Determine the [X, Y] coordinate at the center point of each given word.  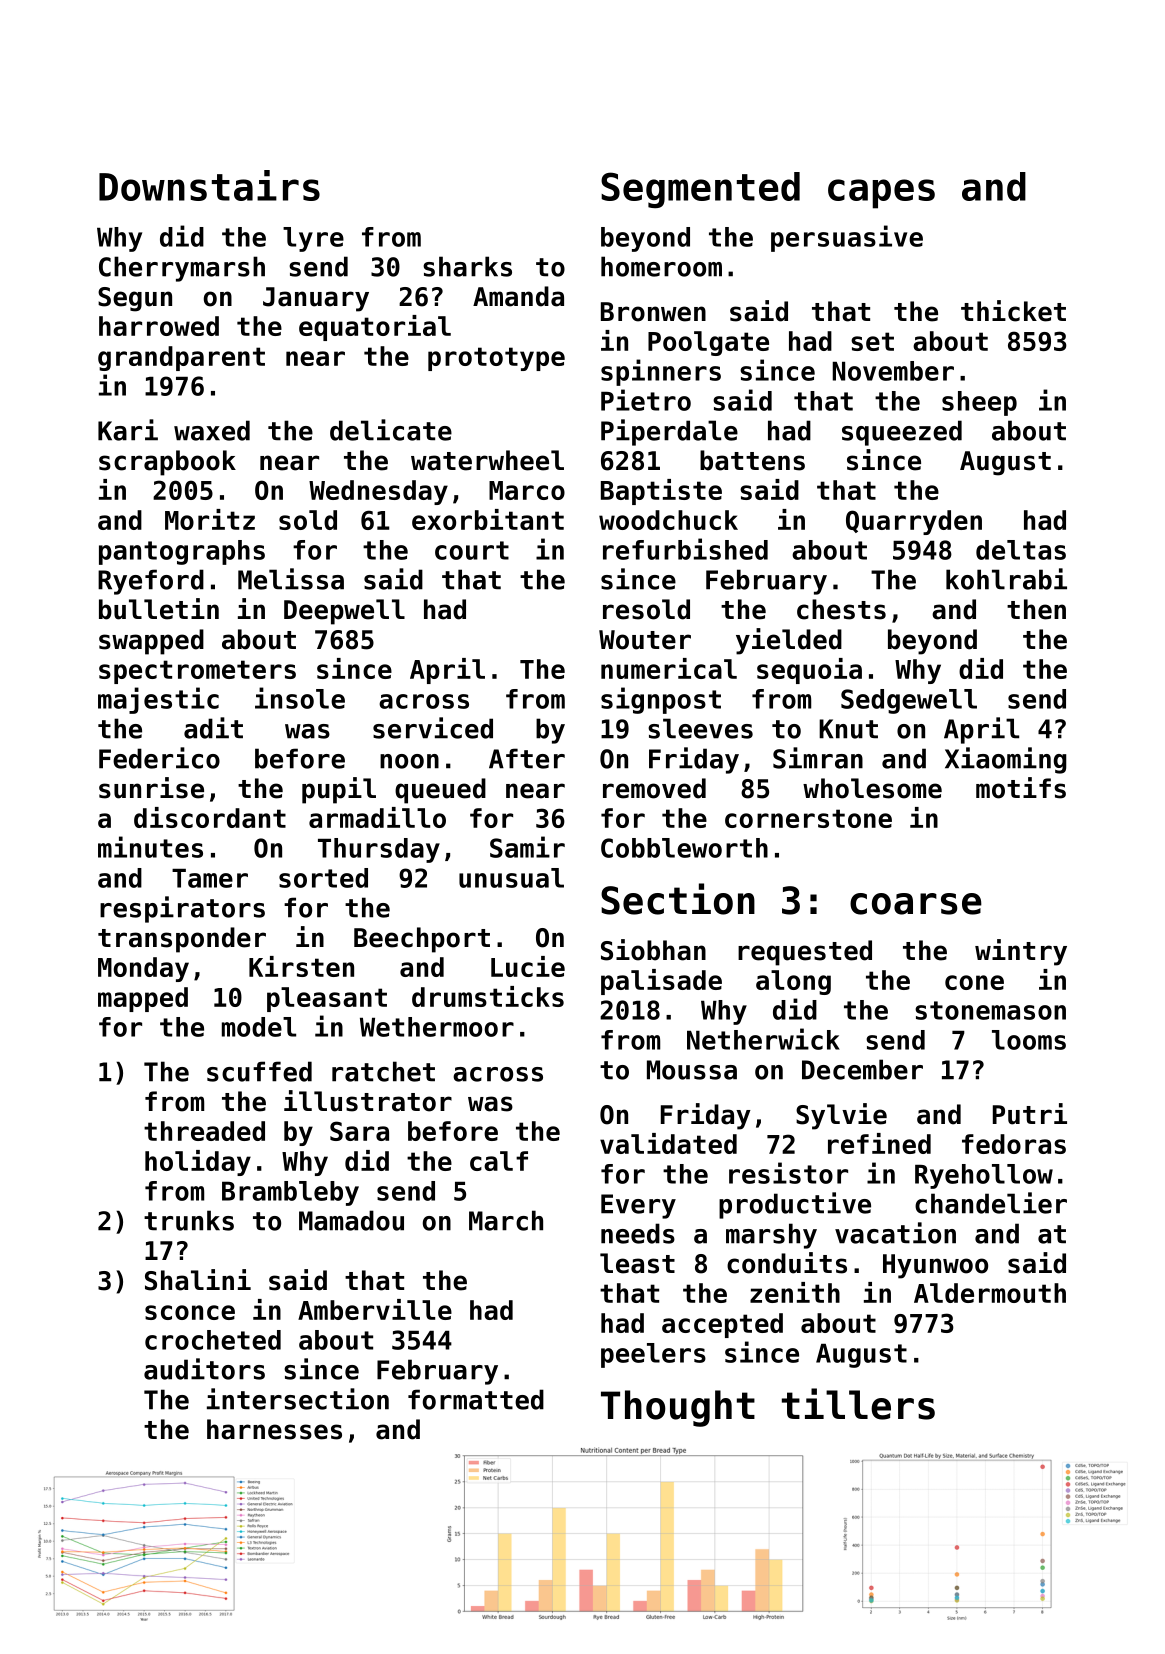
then [1036, 609]
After [527, 758]
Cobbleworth [684, 848]
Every [638, 1206]
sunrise [151, 788]
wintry [1021, 952]
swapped [151, 642]
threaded [204, 1131]
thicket [1013, 311]
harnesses [274, 1429]
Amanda [518, 296]
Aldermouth [990, 1293]
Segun [135, 299]
